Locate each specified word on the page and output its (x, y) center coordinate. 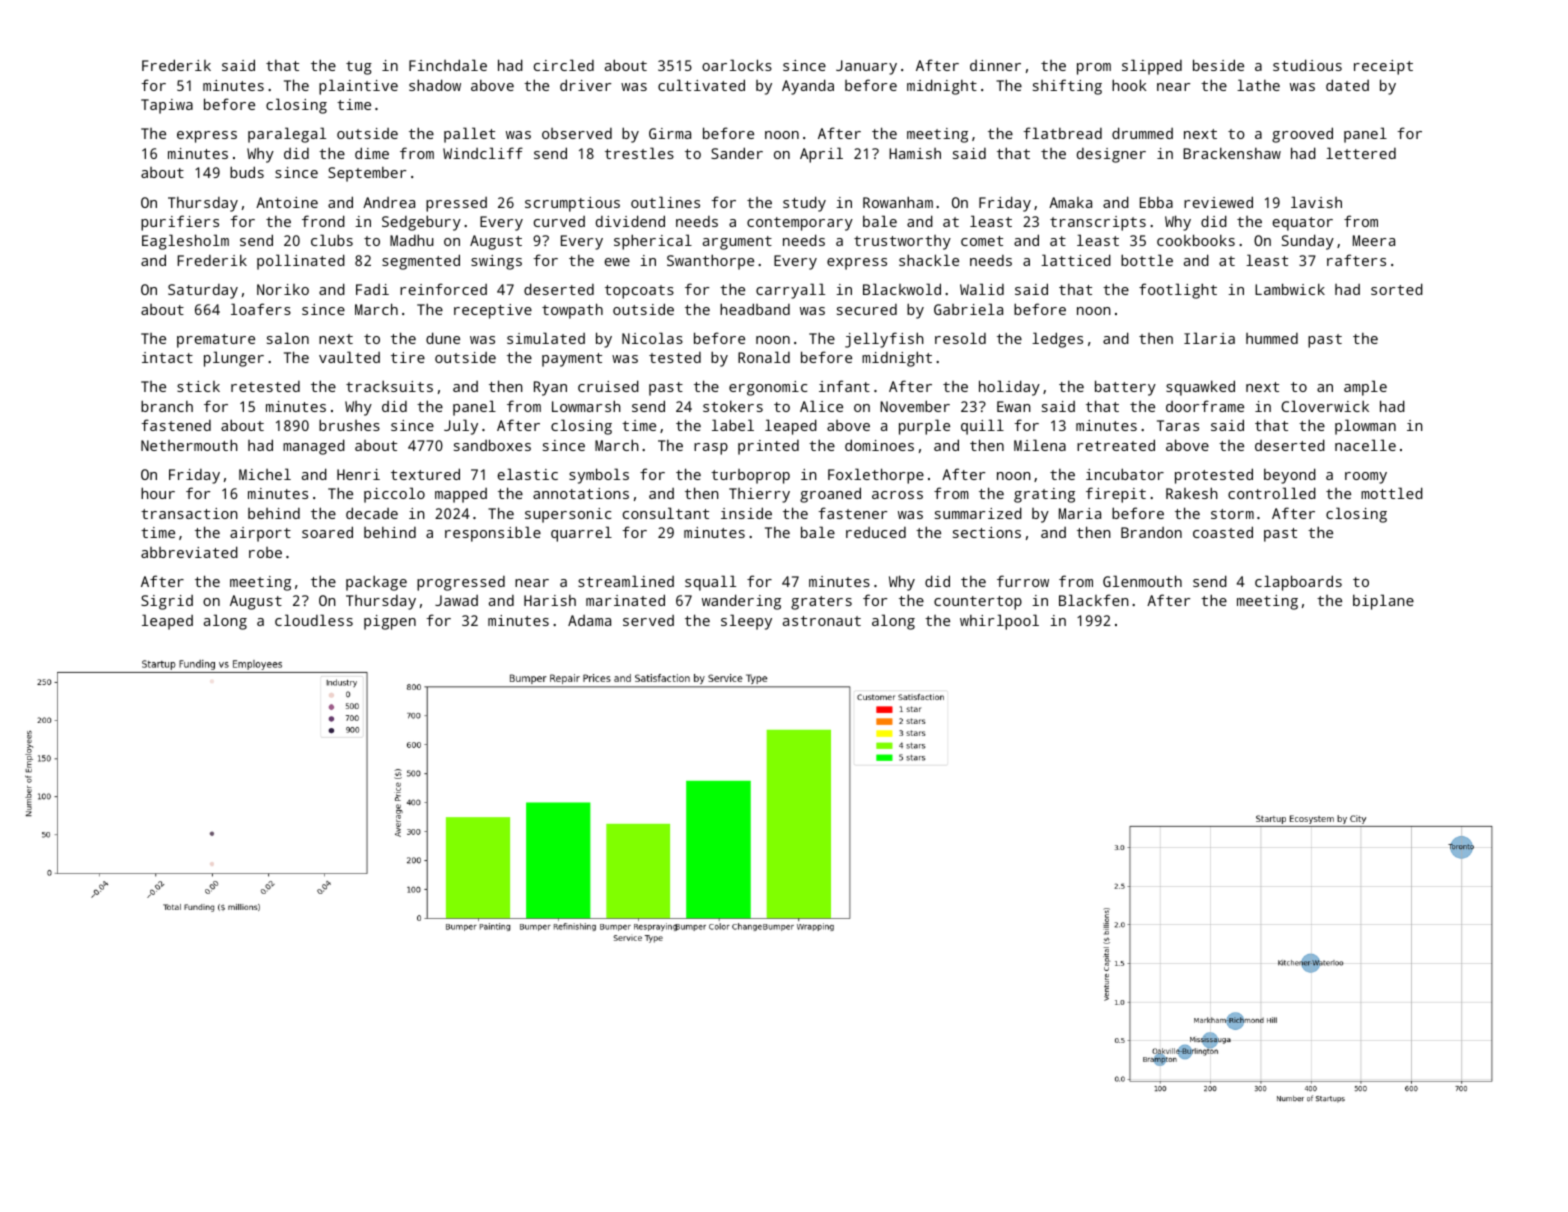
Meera (1374, 240)
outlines (665, 202)
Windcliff (483, 153)
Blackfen (1094, 600)
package (376, 583)
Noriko (283, 289)
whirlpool (999, 622)
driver (586, 85)
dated (1347, 85)
